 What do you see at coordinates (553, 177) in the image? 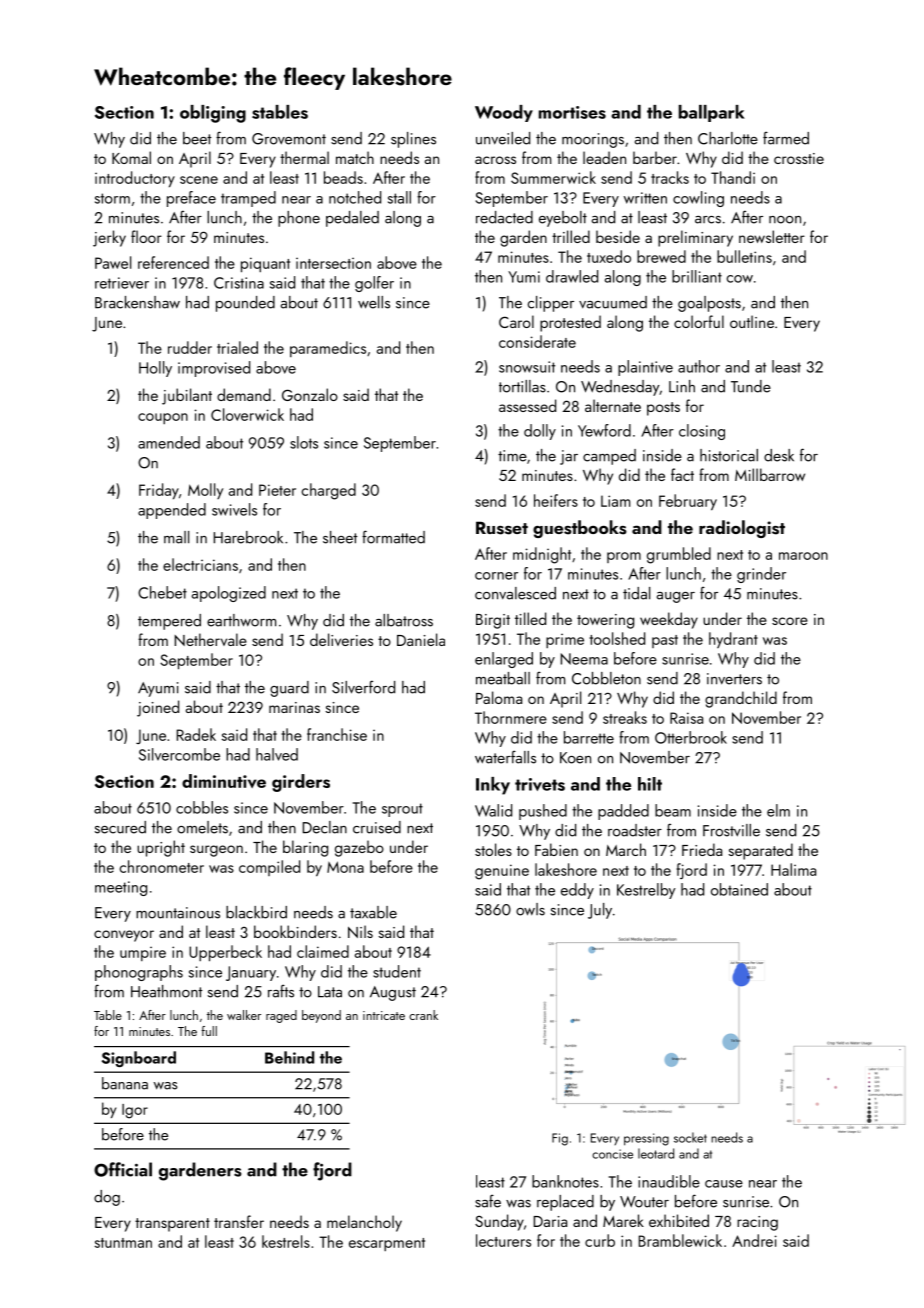
I see `Summerwick` at bounding box center [553, 177].
